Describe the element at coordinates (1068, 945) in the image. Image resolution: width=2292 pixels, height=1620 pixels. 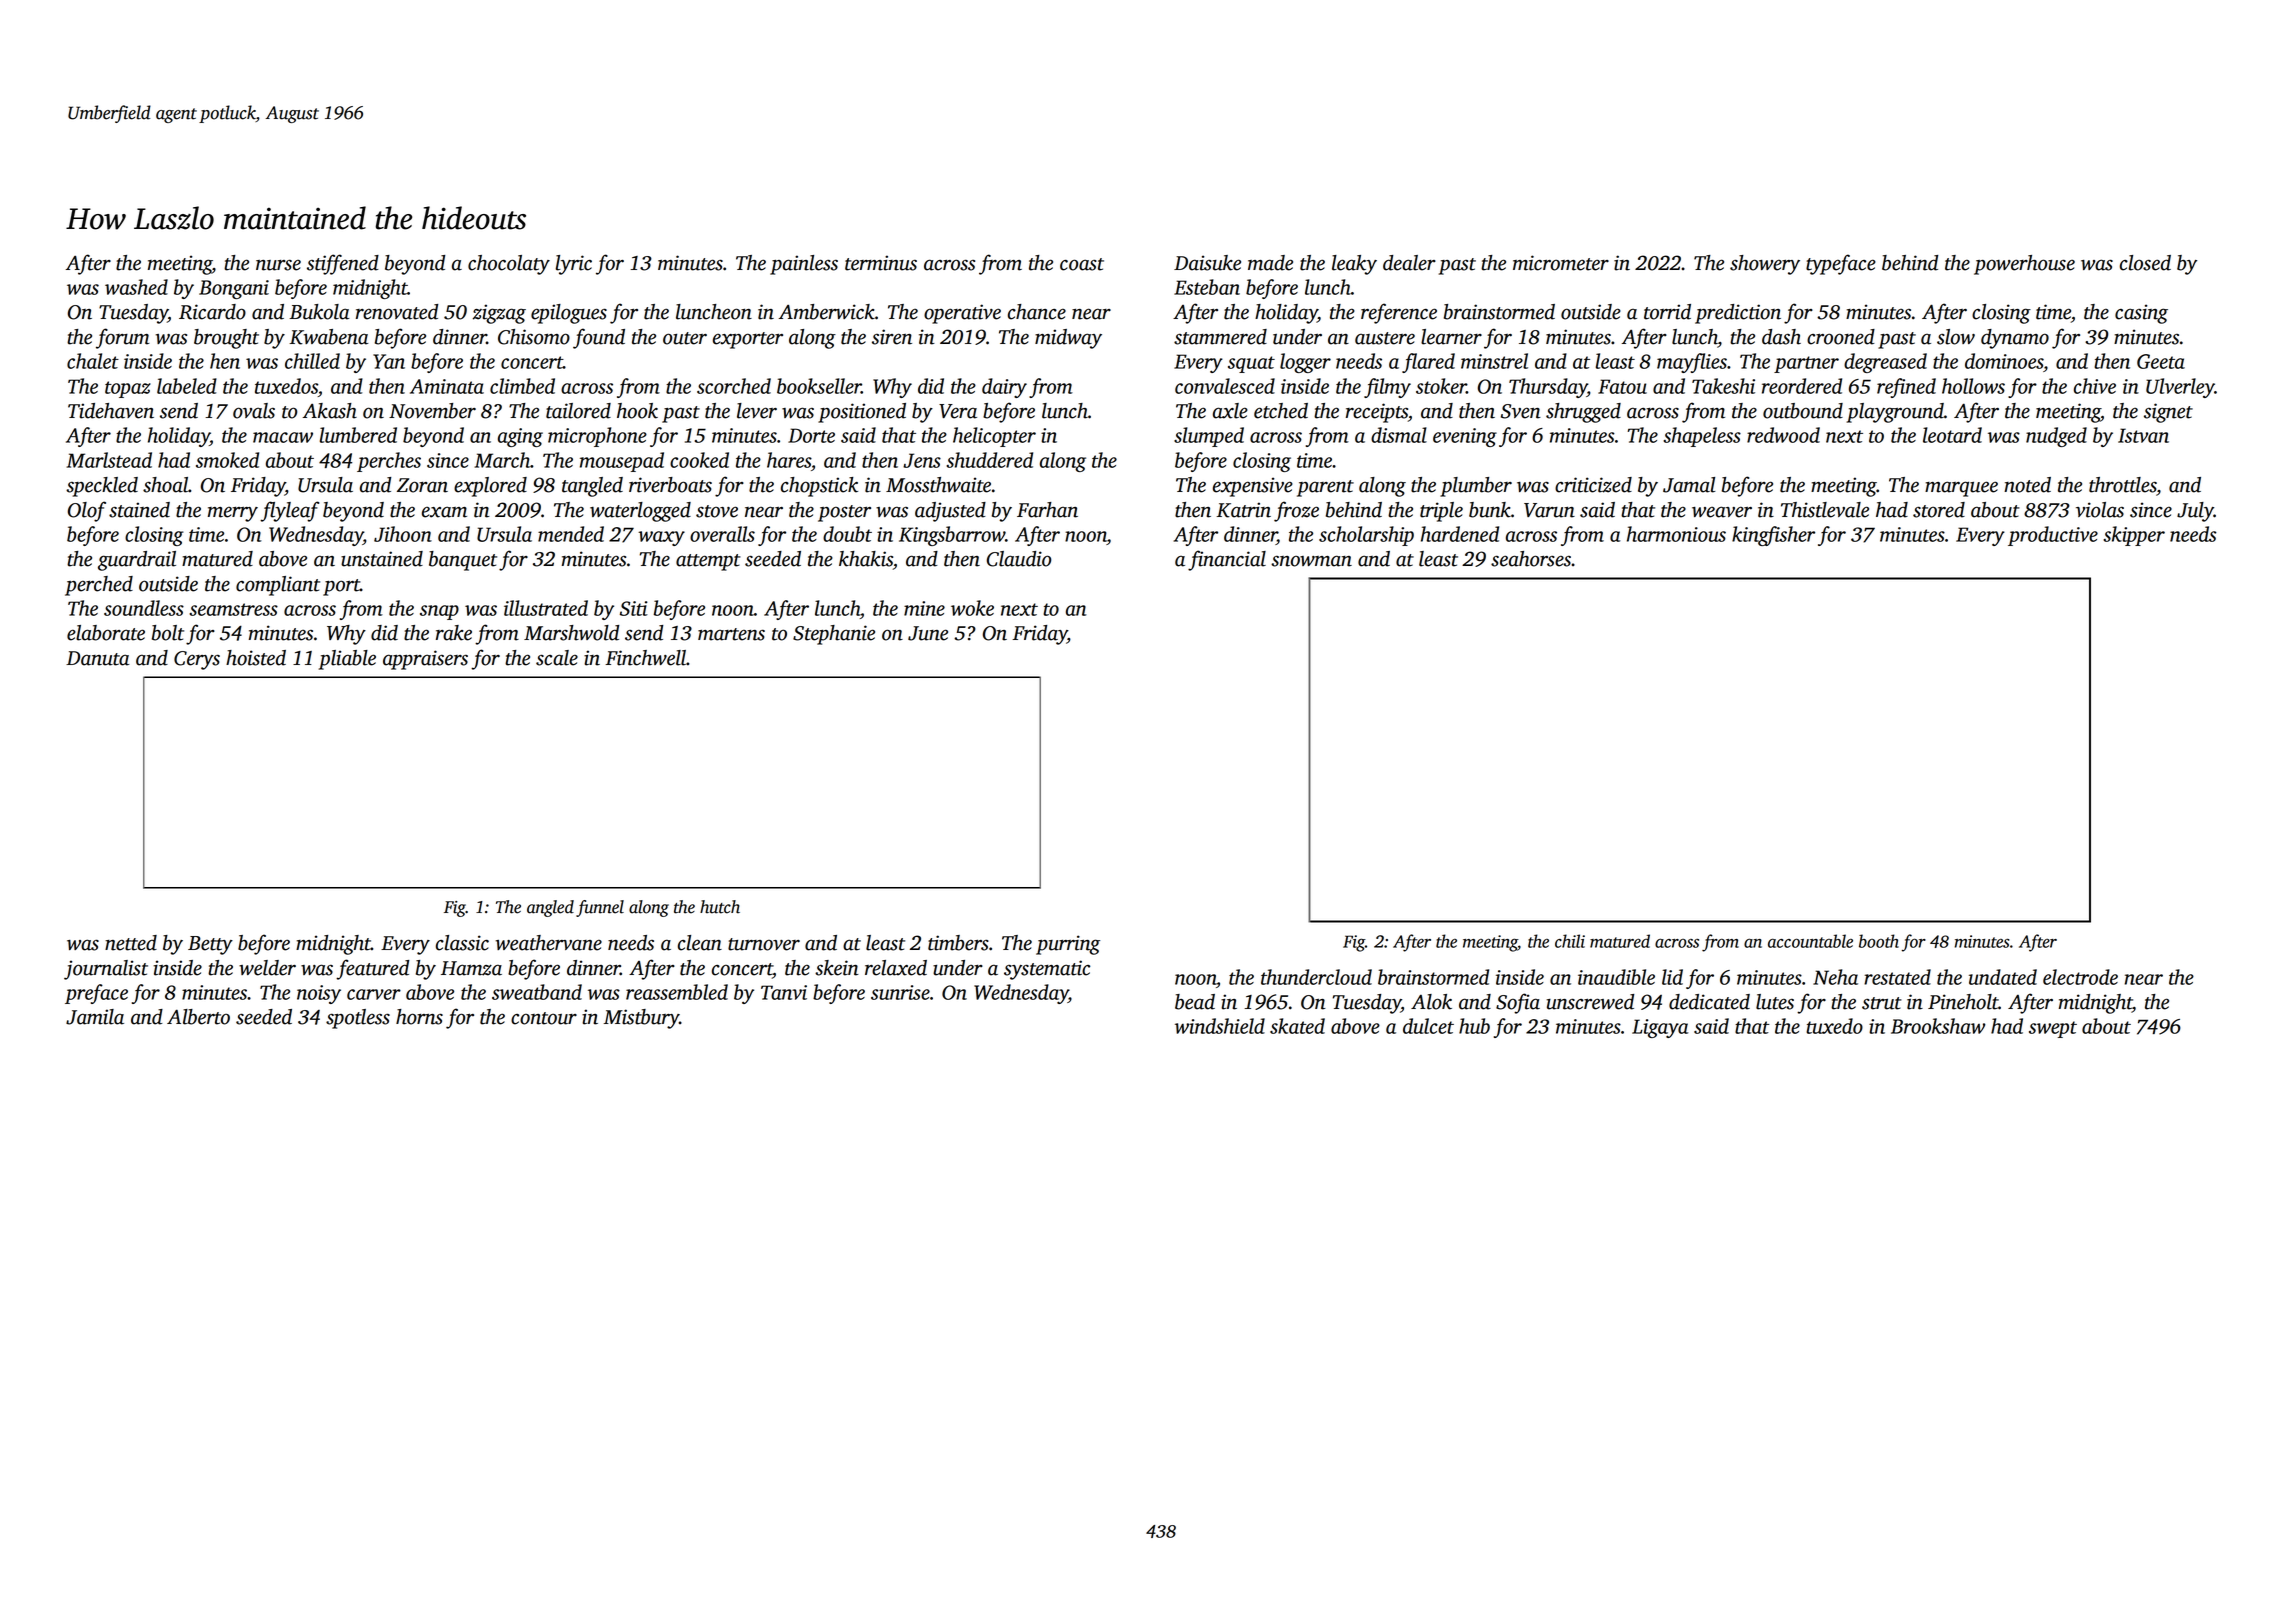
I see `purring` at that location.
